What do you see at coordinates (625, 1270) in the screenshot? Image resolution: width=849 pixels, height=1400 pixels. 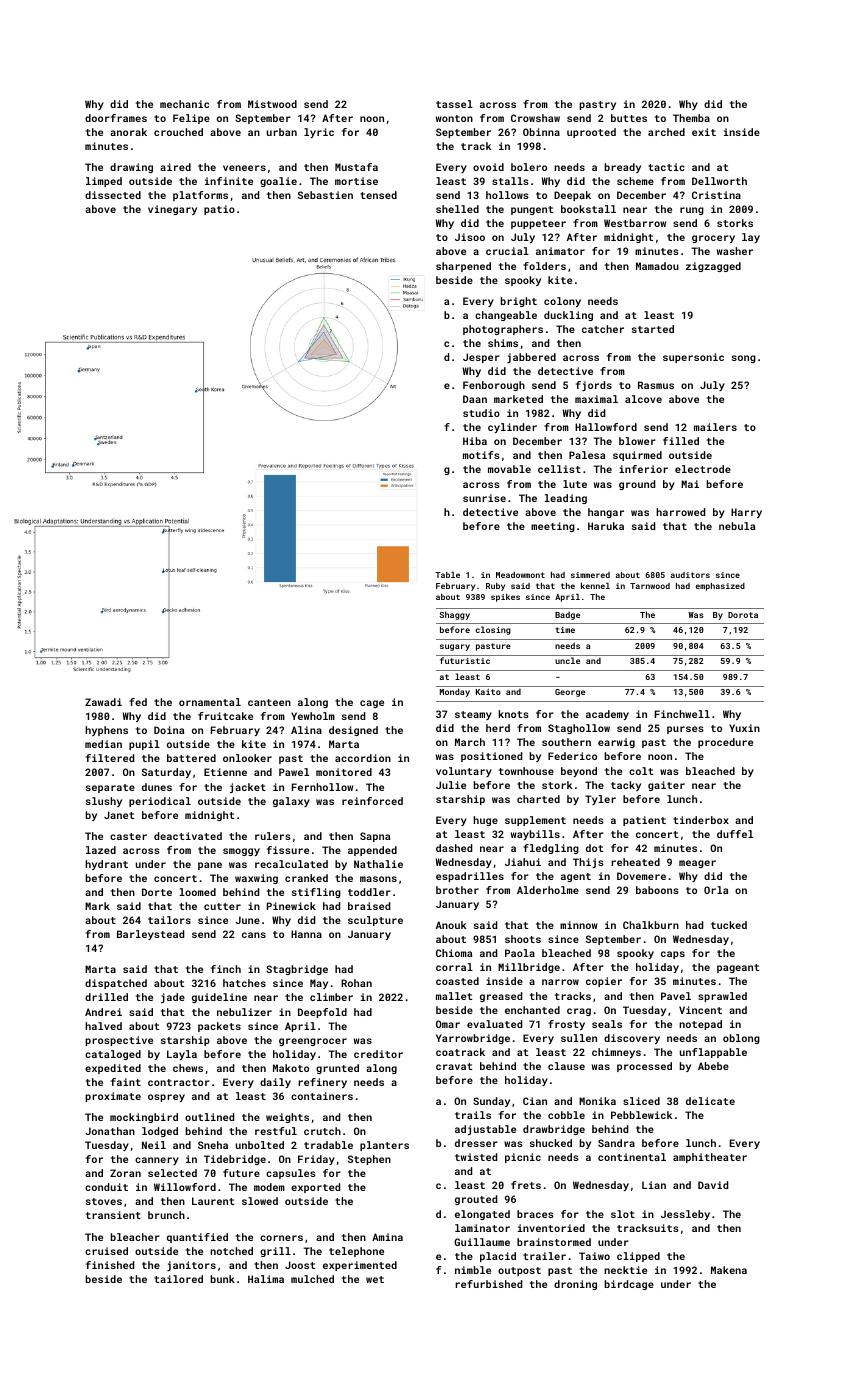 I see `necktie` at bounding box center [625, 1270].
